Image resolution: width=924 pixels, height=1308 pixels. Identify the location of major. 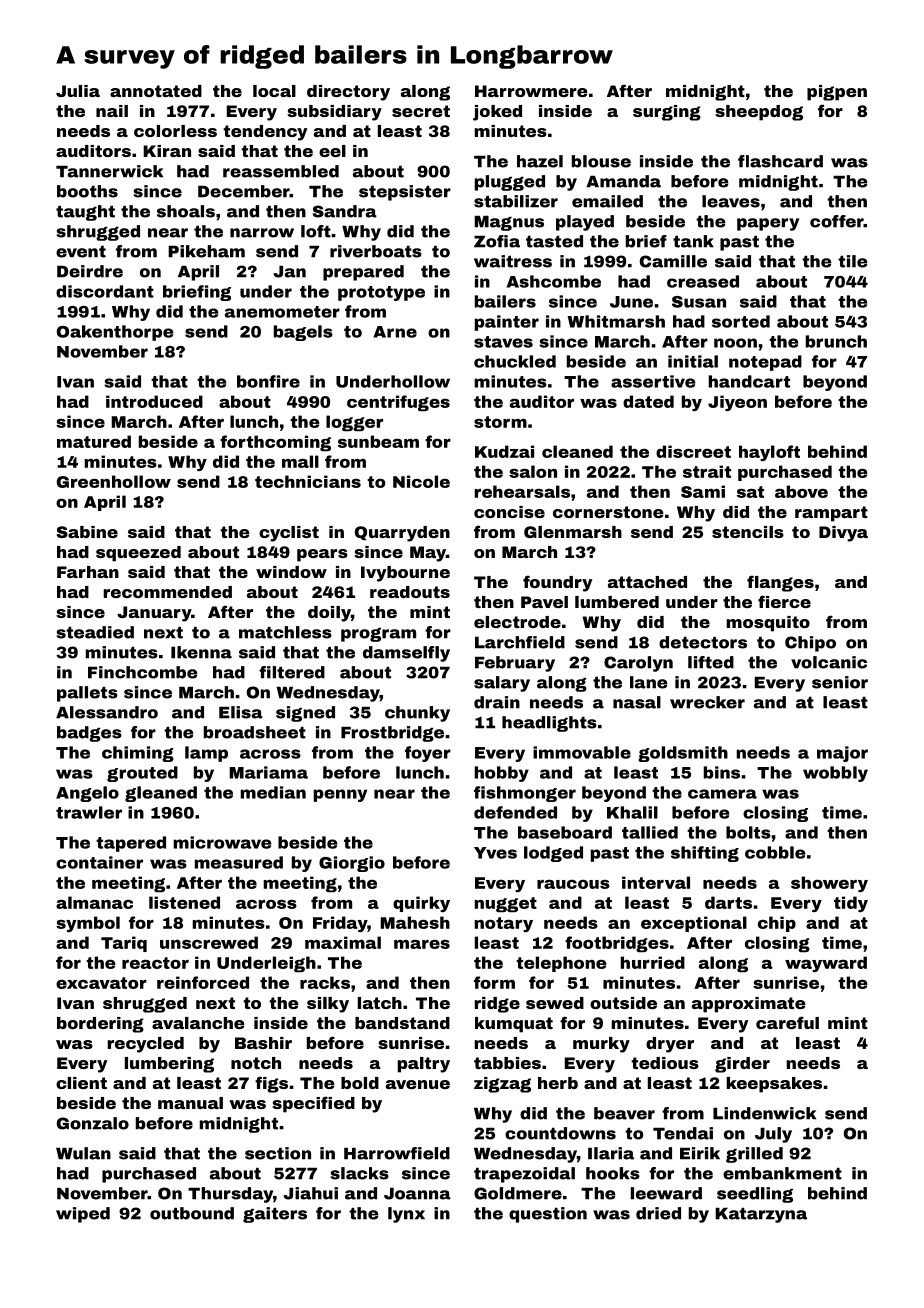
(842, 754).
